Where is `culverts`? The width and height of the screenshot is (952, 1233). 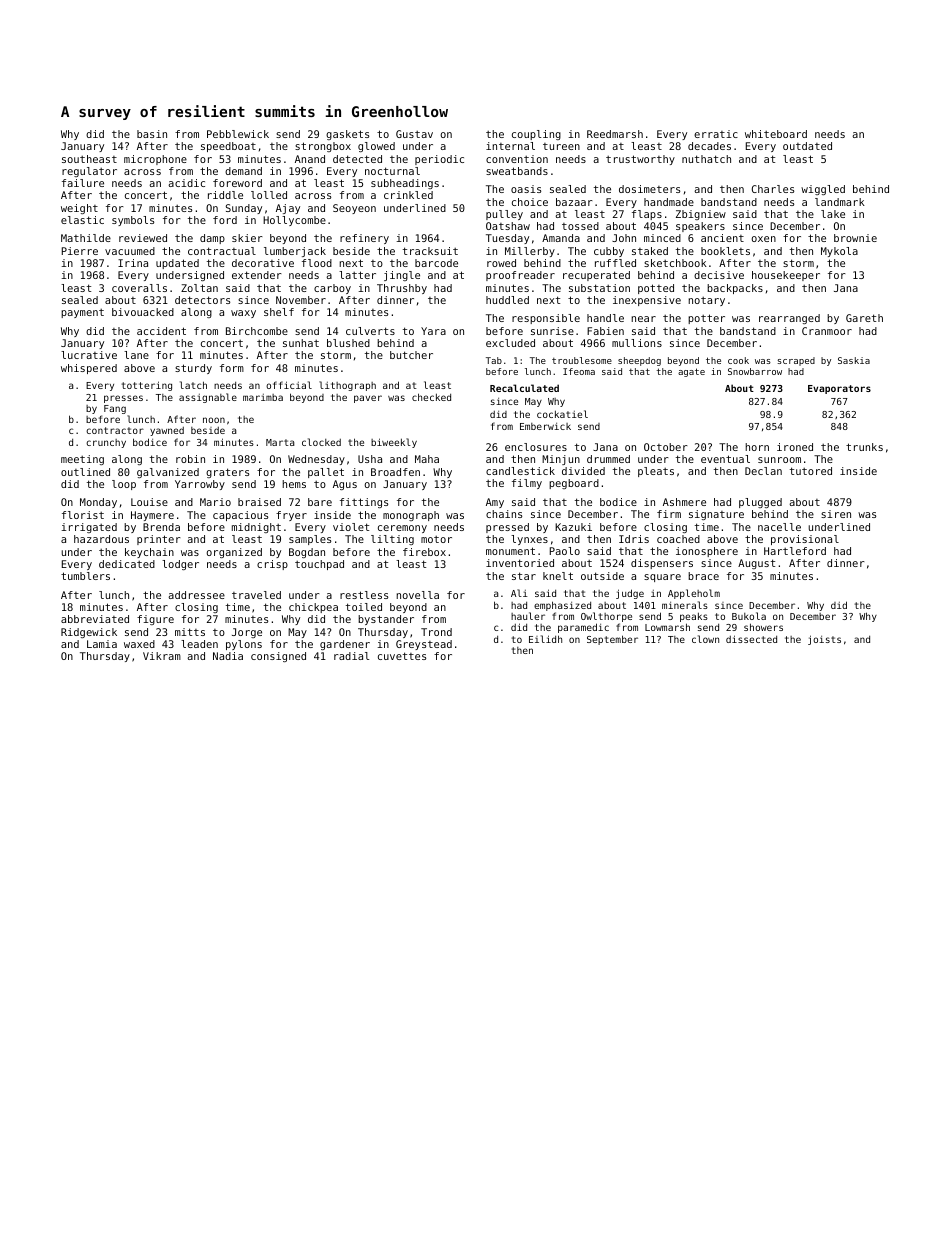 culverts is located at coordinates (370, 331).
